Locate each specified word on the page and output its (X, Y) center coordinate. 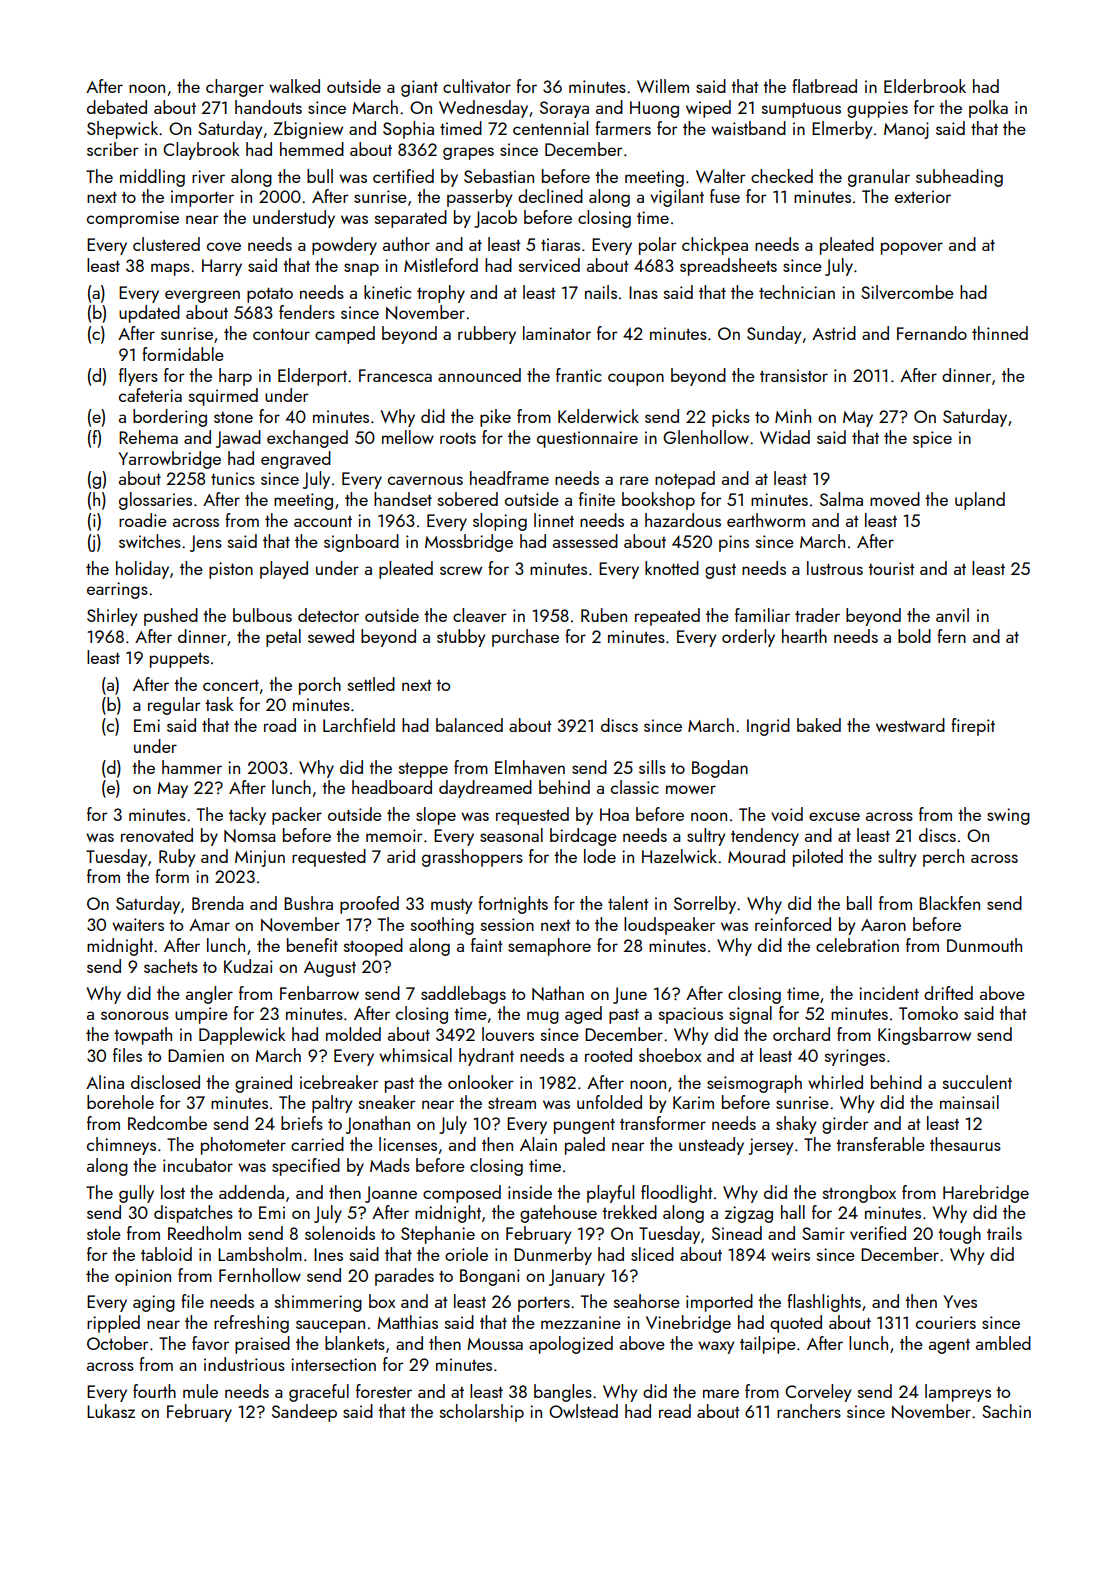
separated (411, 219)
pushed (171, 617)
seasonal (511, 835)
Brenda (218, 903)
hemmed (312, 149)
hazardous (683, 520)
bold (914, 636)
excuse (834, 816)
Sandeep (304, 1413)
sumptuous (801, 110)
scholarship (482, 1413)
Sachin (1006, 1411)
